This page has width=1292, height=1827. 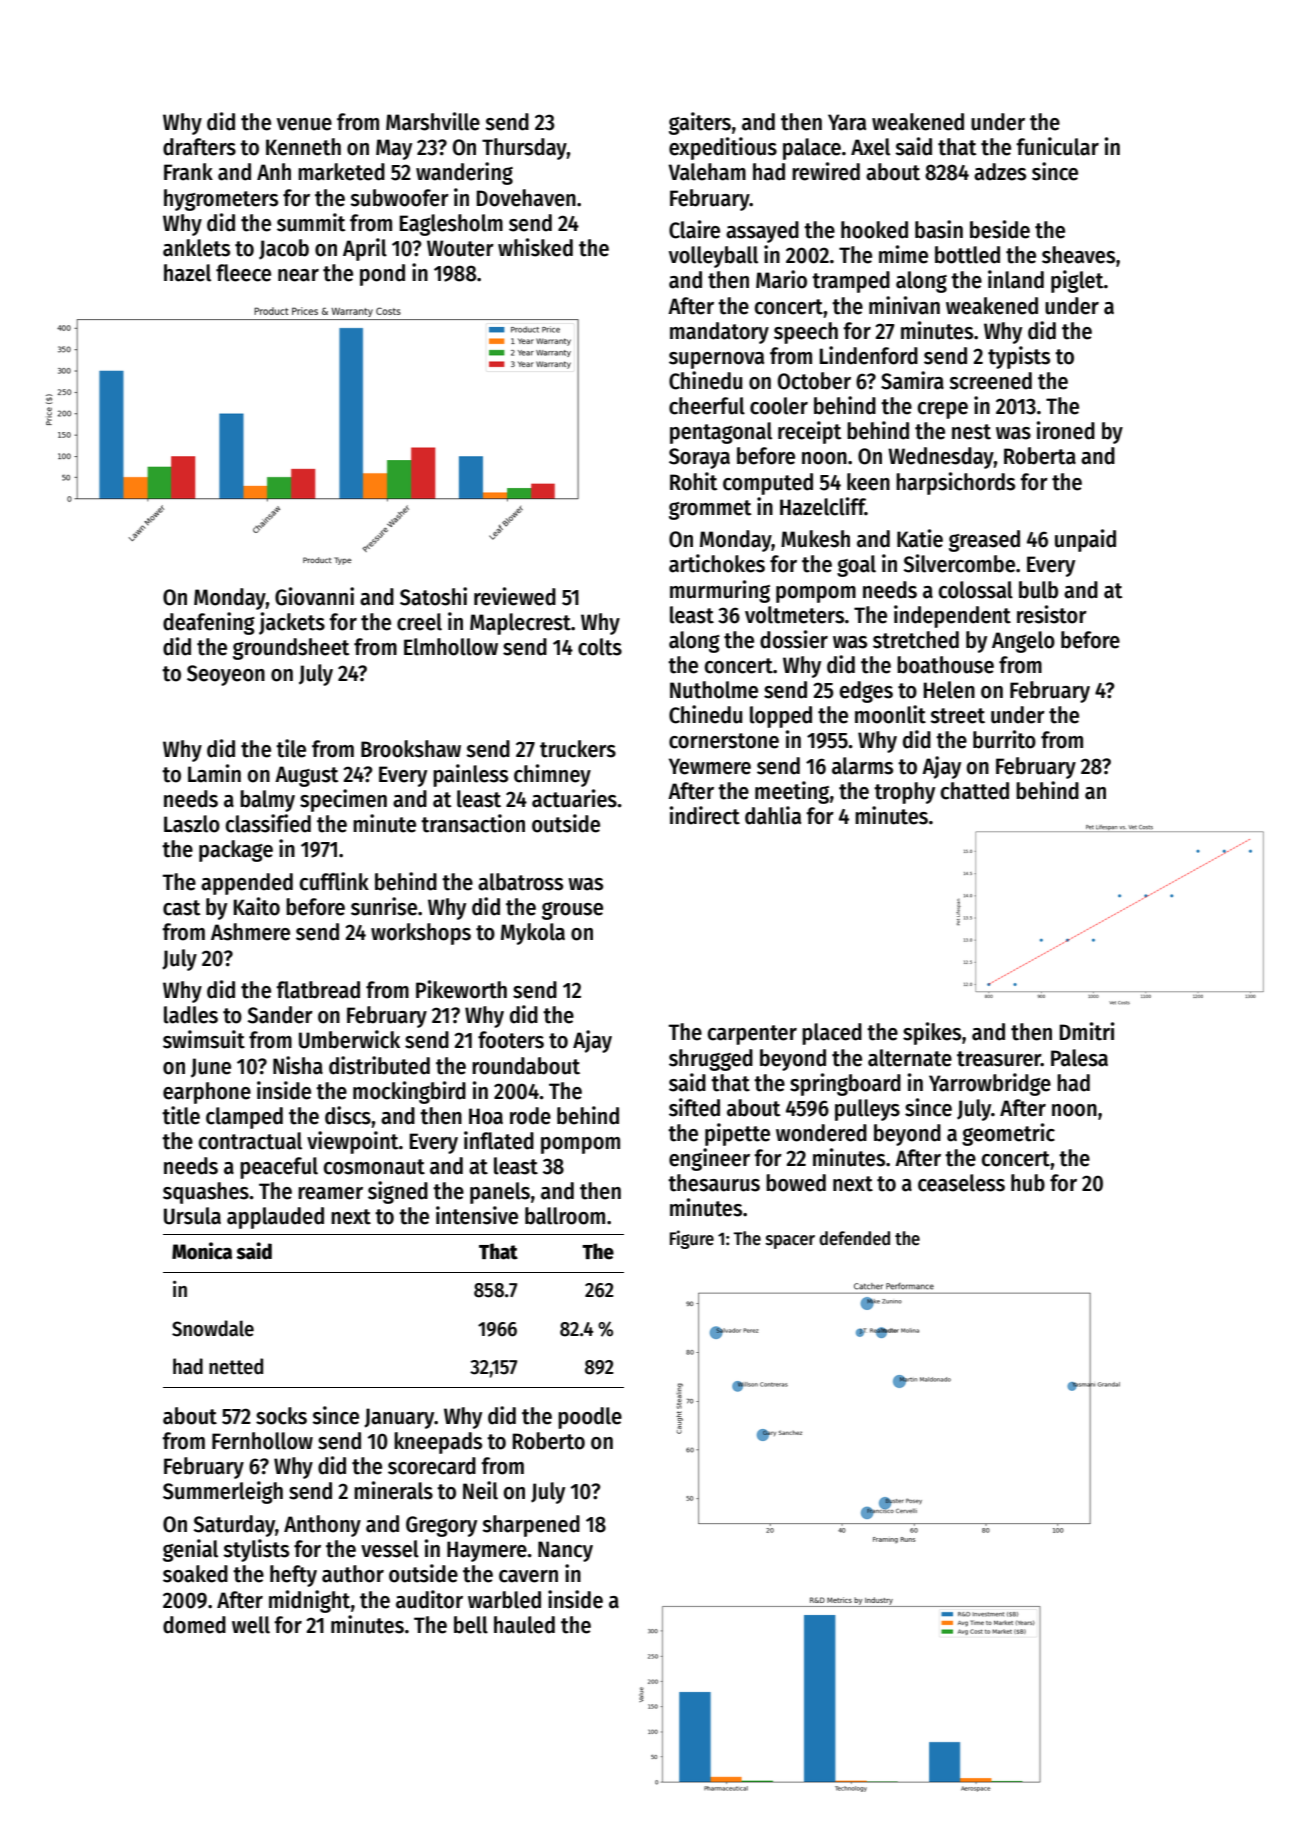 What do you see at coordinates (870, 147) in the page?
I see `Axel` at bounding box center [870, 147].
